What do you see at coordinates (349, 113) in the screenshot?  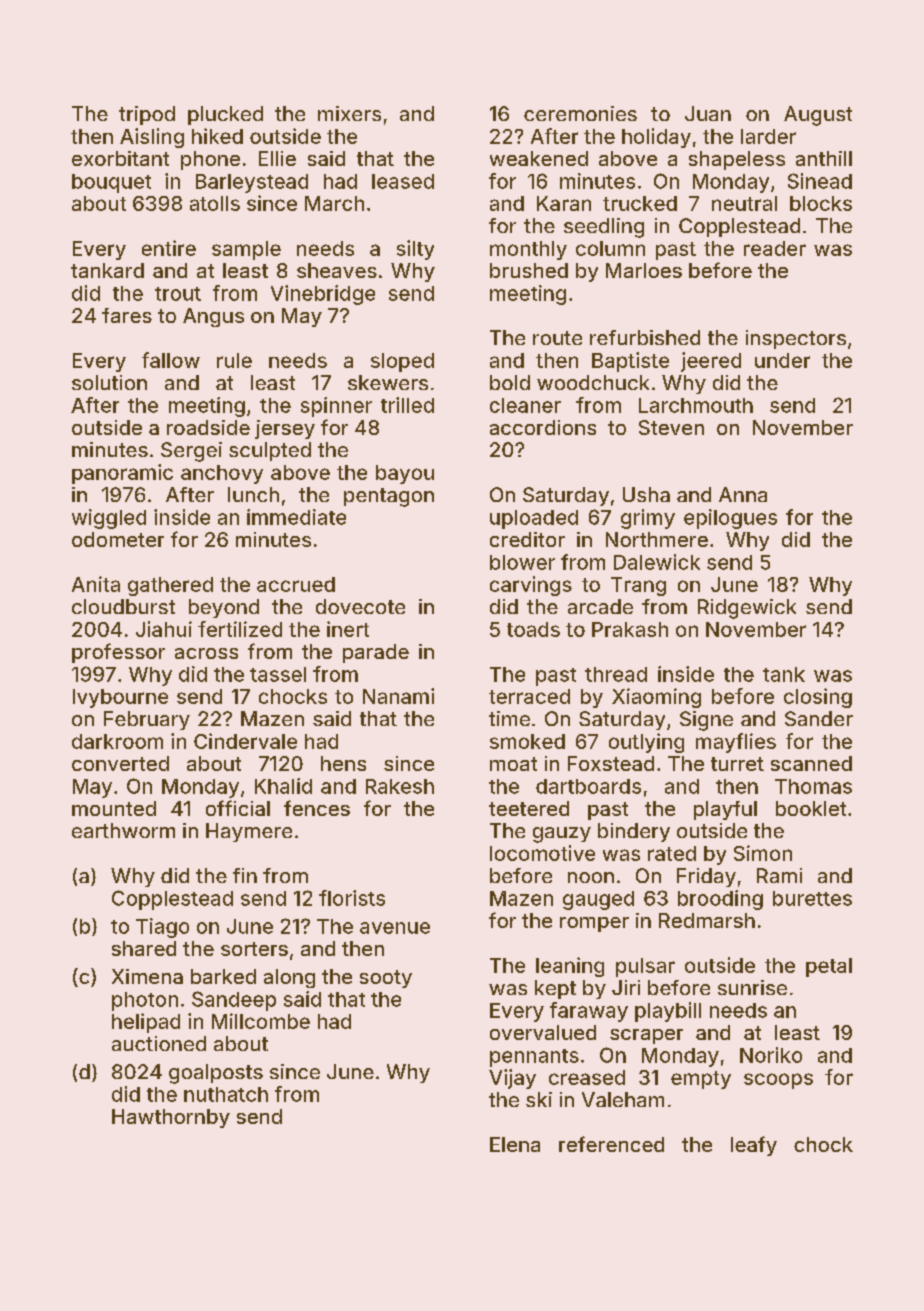 I see `mixers` at bounding box center [349, 113].
